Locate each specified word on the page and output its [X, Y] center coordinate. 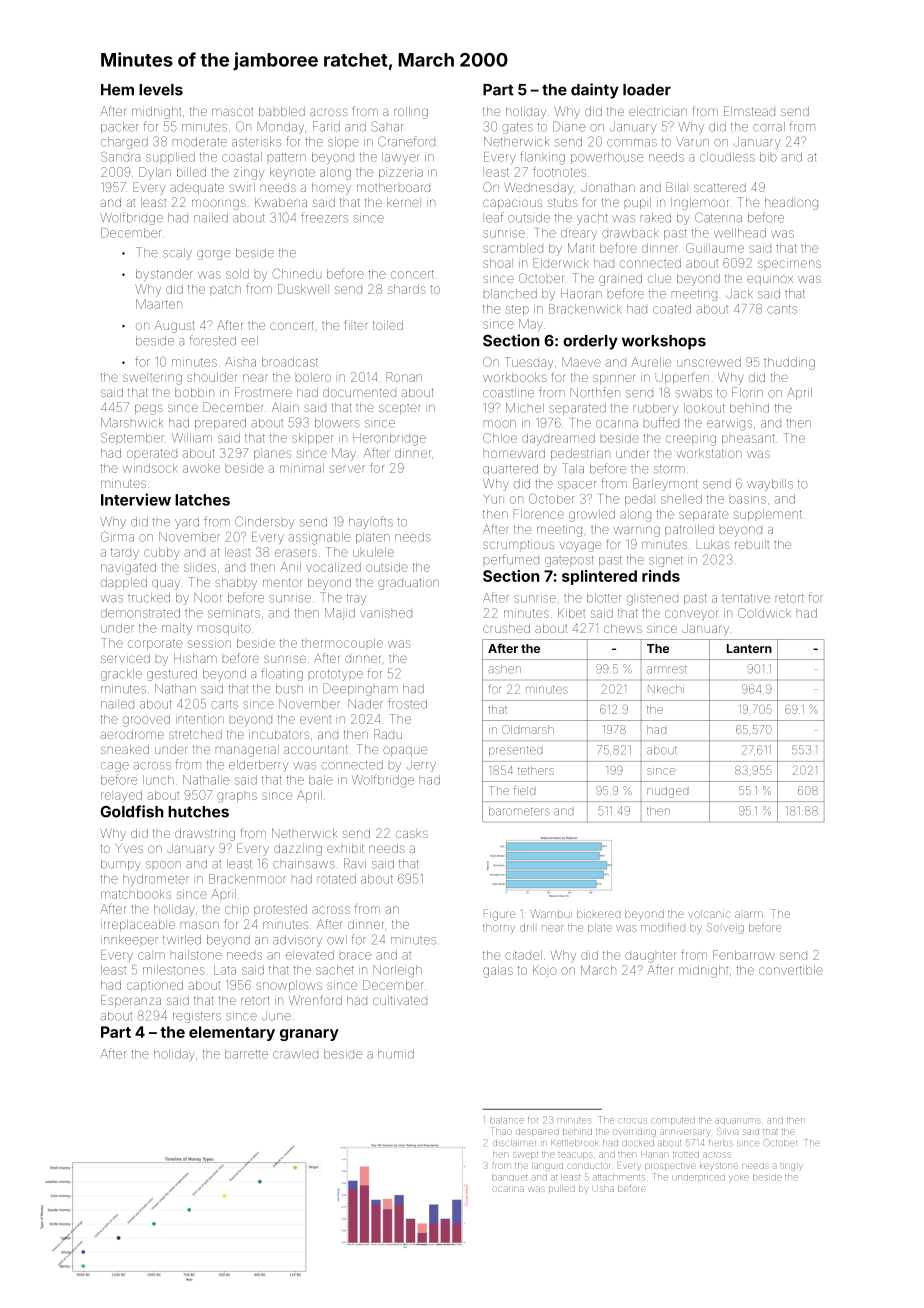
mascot [232, 112]
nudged [667, 792]
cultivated [400, 1000]
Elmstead [749, 111]
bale [321, 780]
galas [498, 971]
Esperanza [131, 1001]
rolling [411, 113]
